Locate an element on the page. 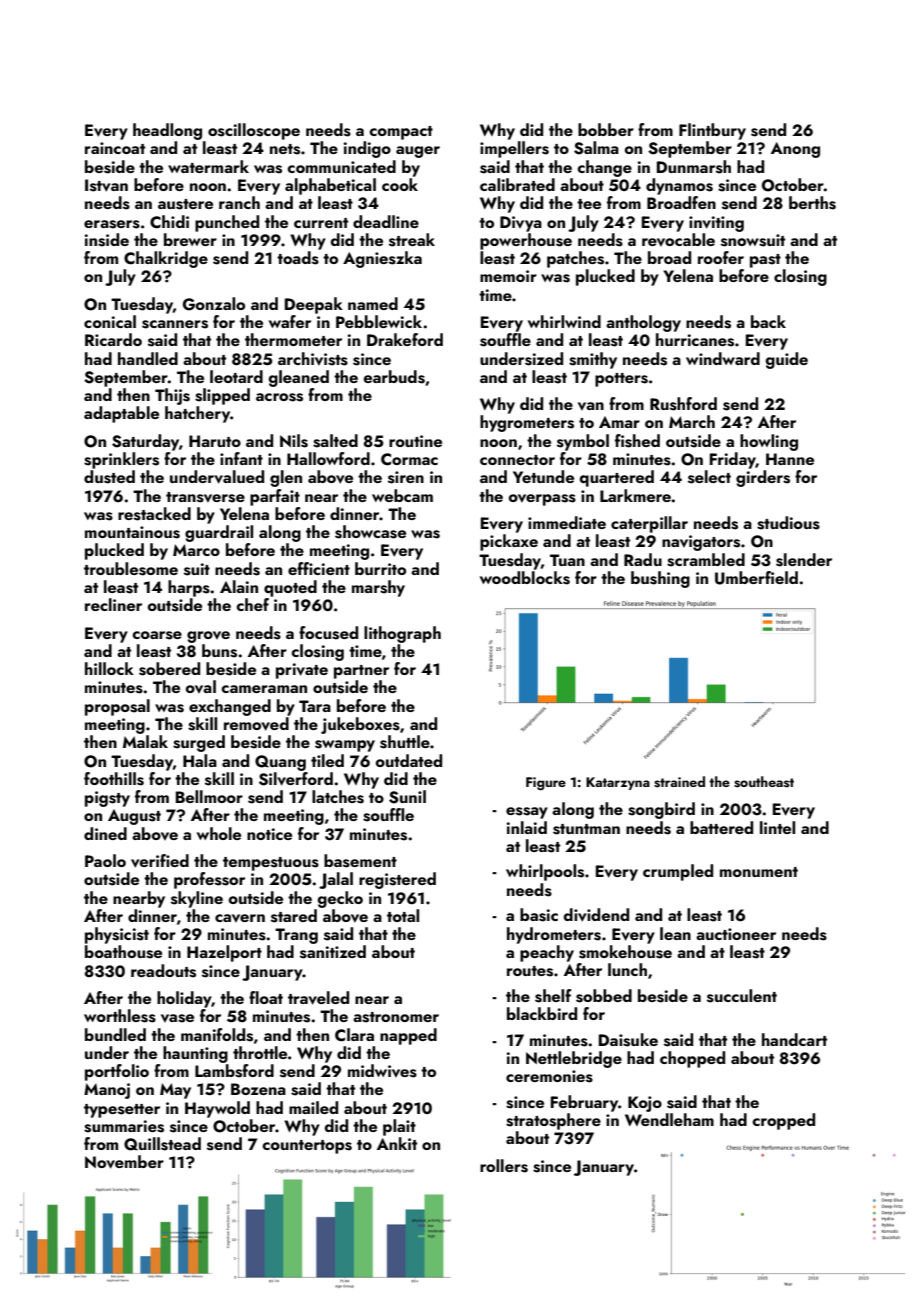 The width and height of the page is (924, 1308). transverse is located at coordinates (205, 497).
